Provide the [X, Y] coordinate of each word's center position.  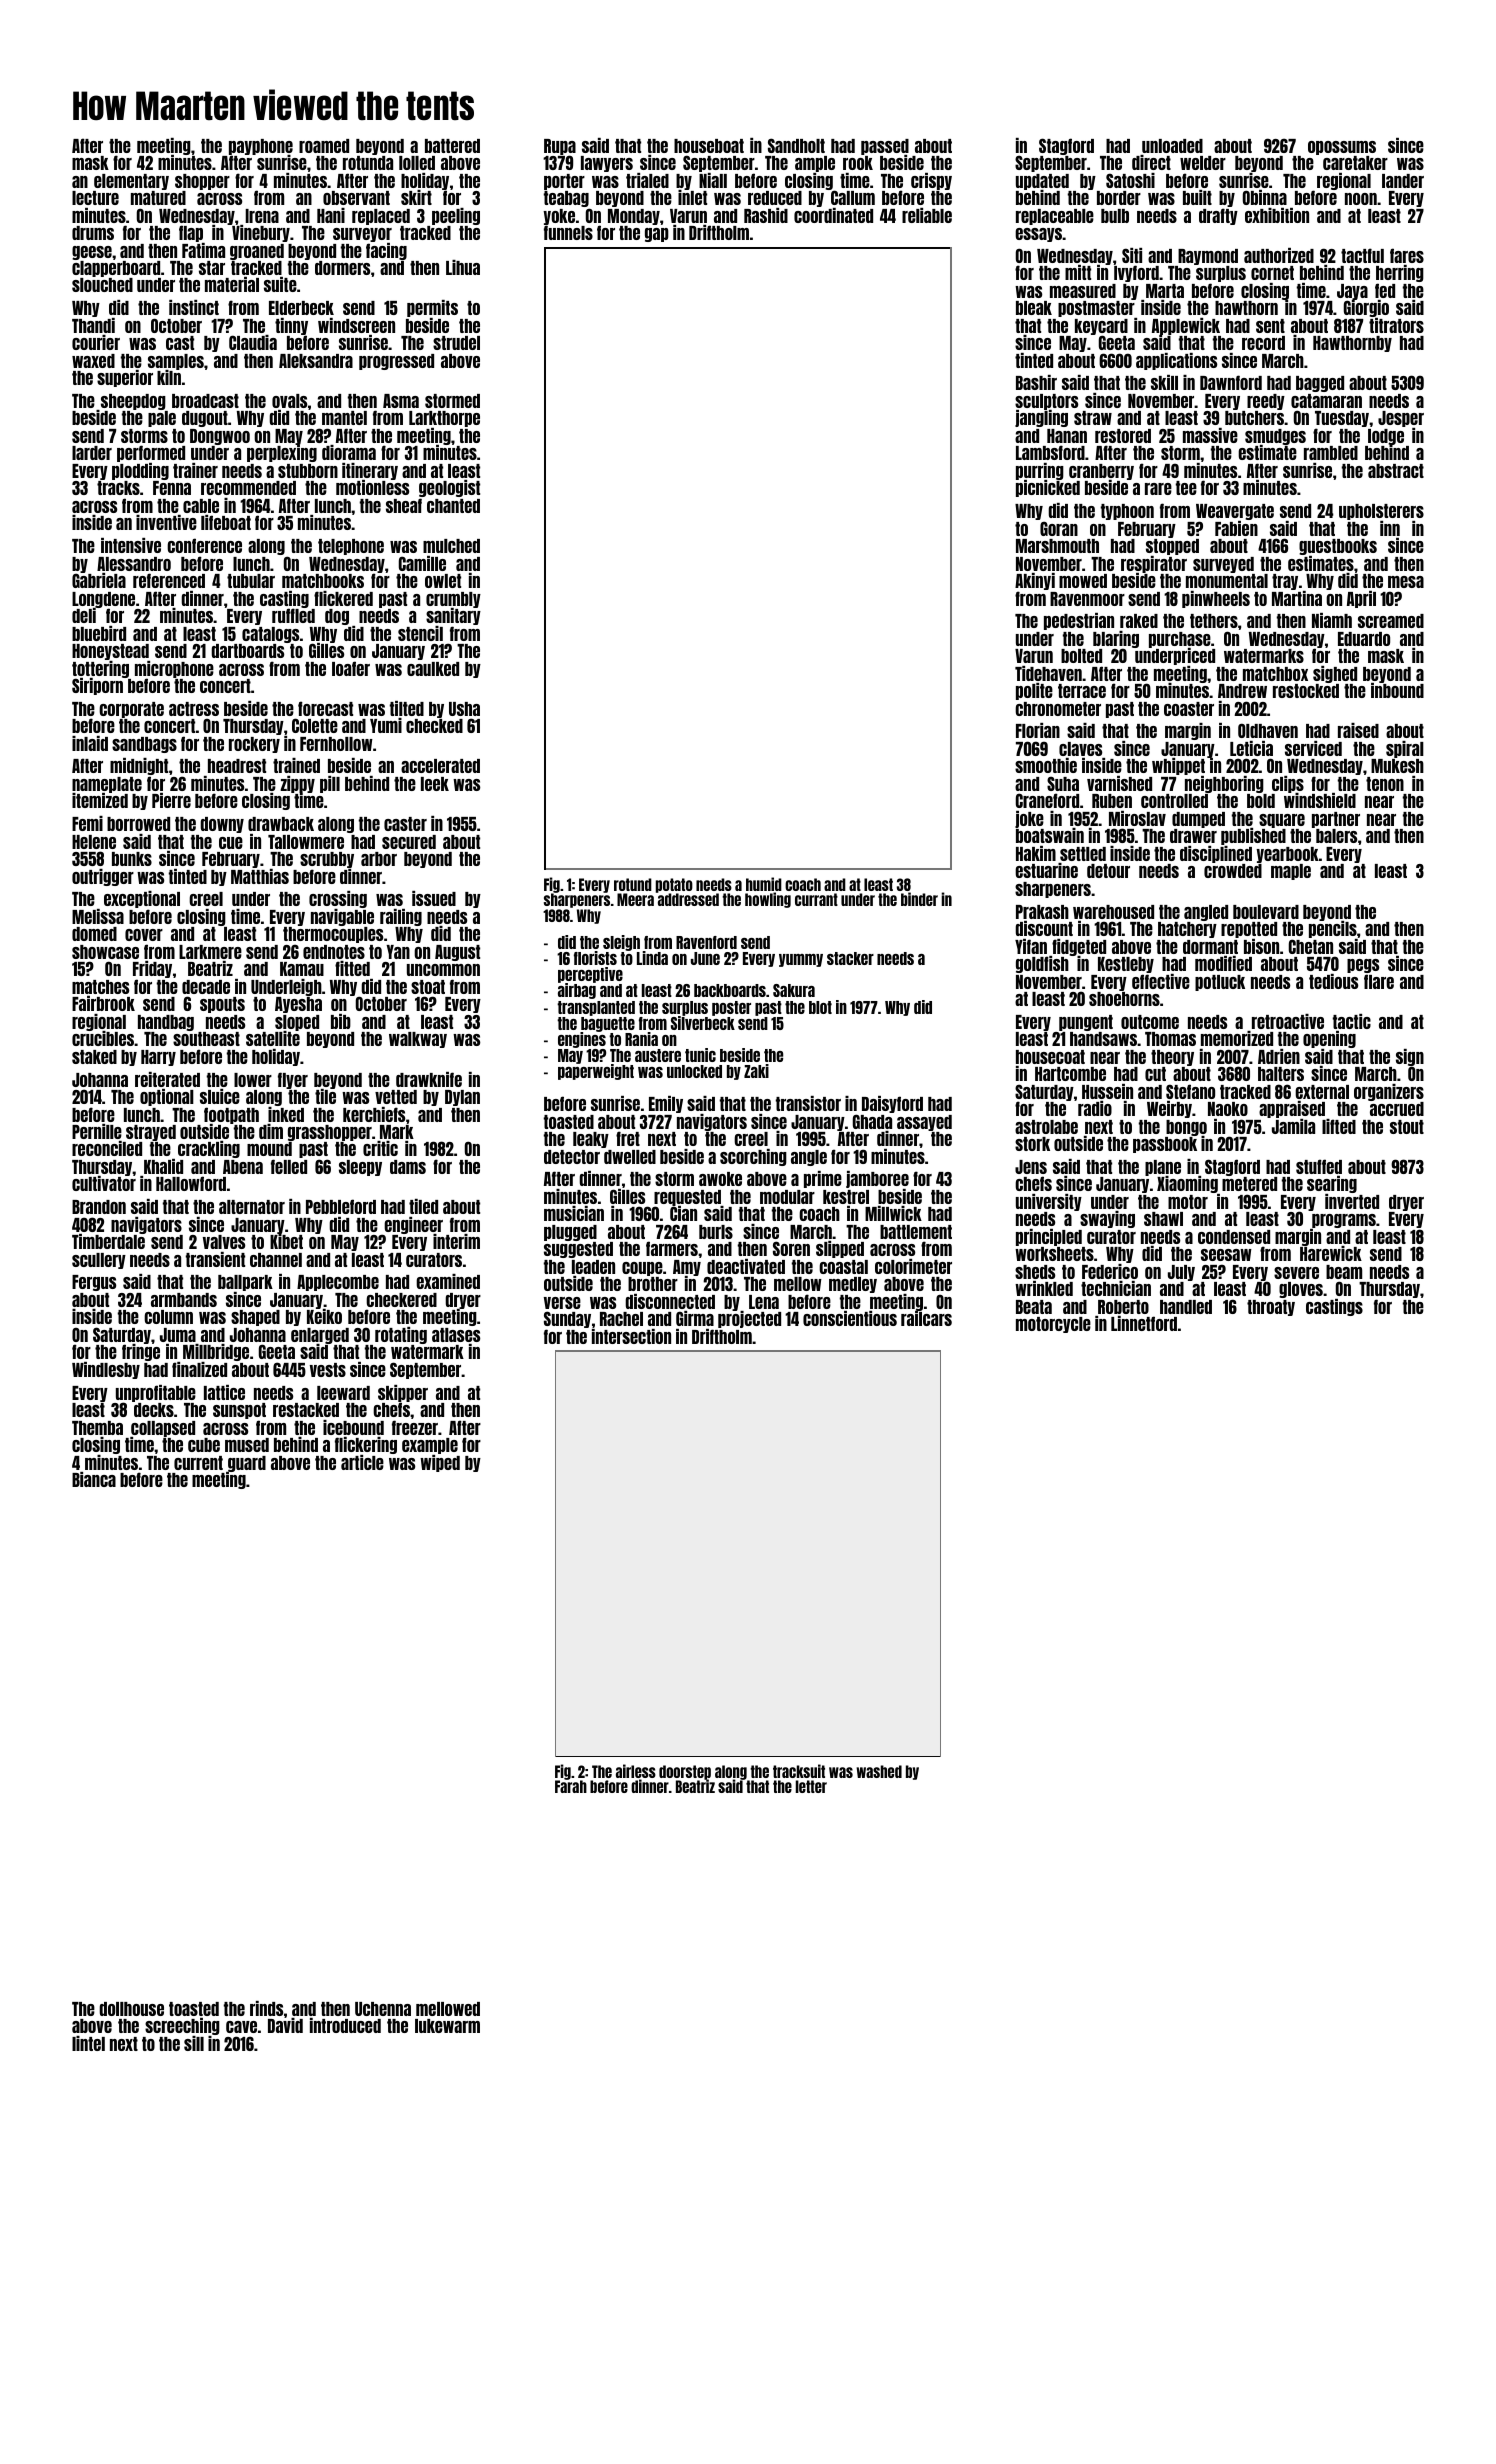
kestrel [846, 1197]
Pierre [171, 800]
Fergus [94, 1283]
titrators [1396, 325]
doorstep [685, 1772]
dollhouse [131, 2009]
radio [1095, 1108]
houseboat [709, 146]
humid [764, 884]
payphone [261, 147]
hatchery [1187, 930]
